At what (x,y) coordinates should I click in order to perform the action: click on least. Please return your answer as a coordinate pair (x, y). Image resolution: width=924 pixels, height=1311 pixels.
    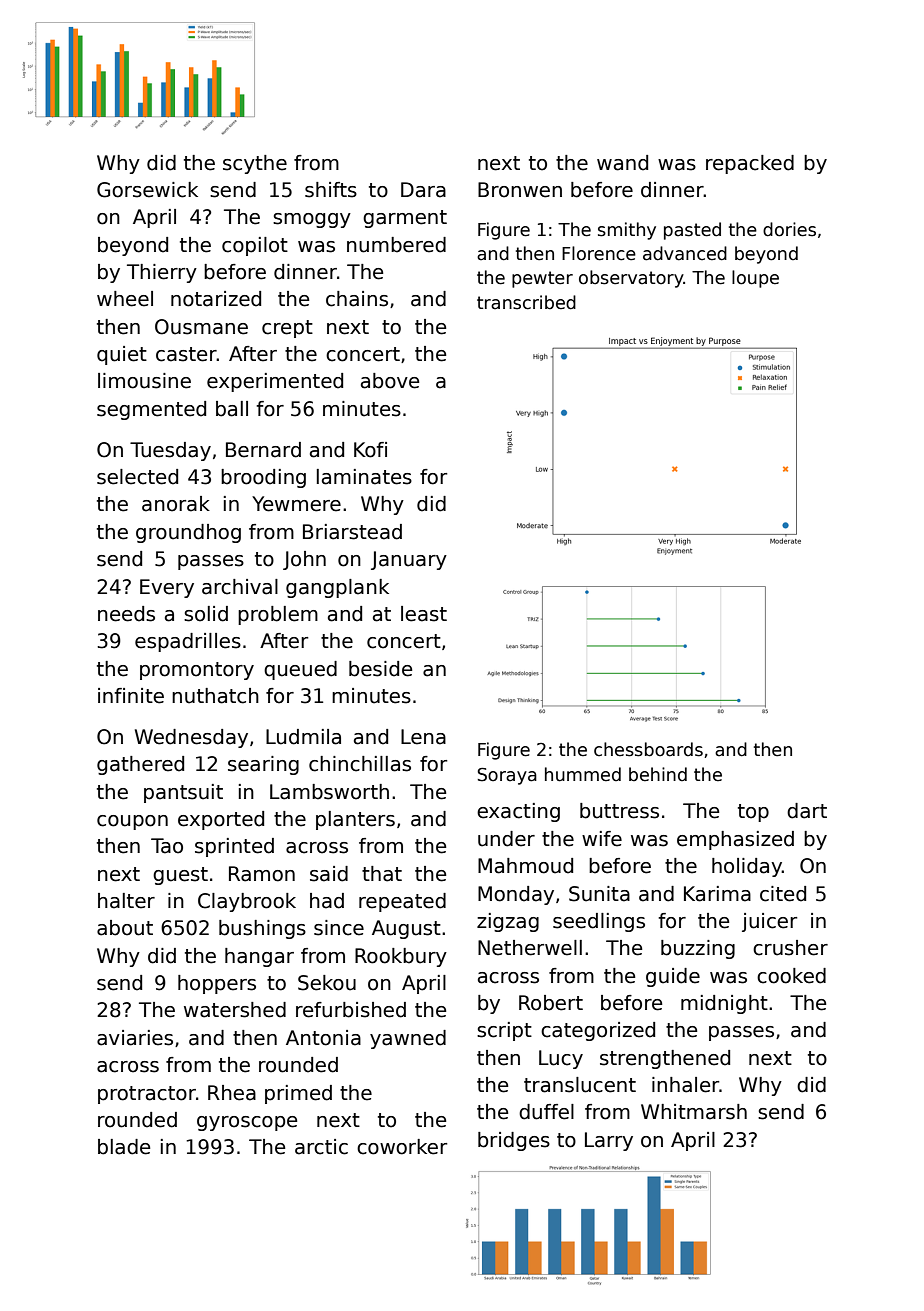
    Looking at the image, I should click on (424, 614).
